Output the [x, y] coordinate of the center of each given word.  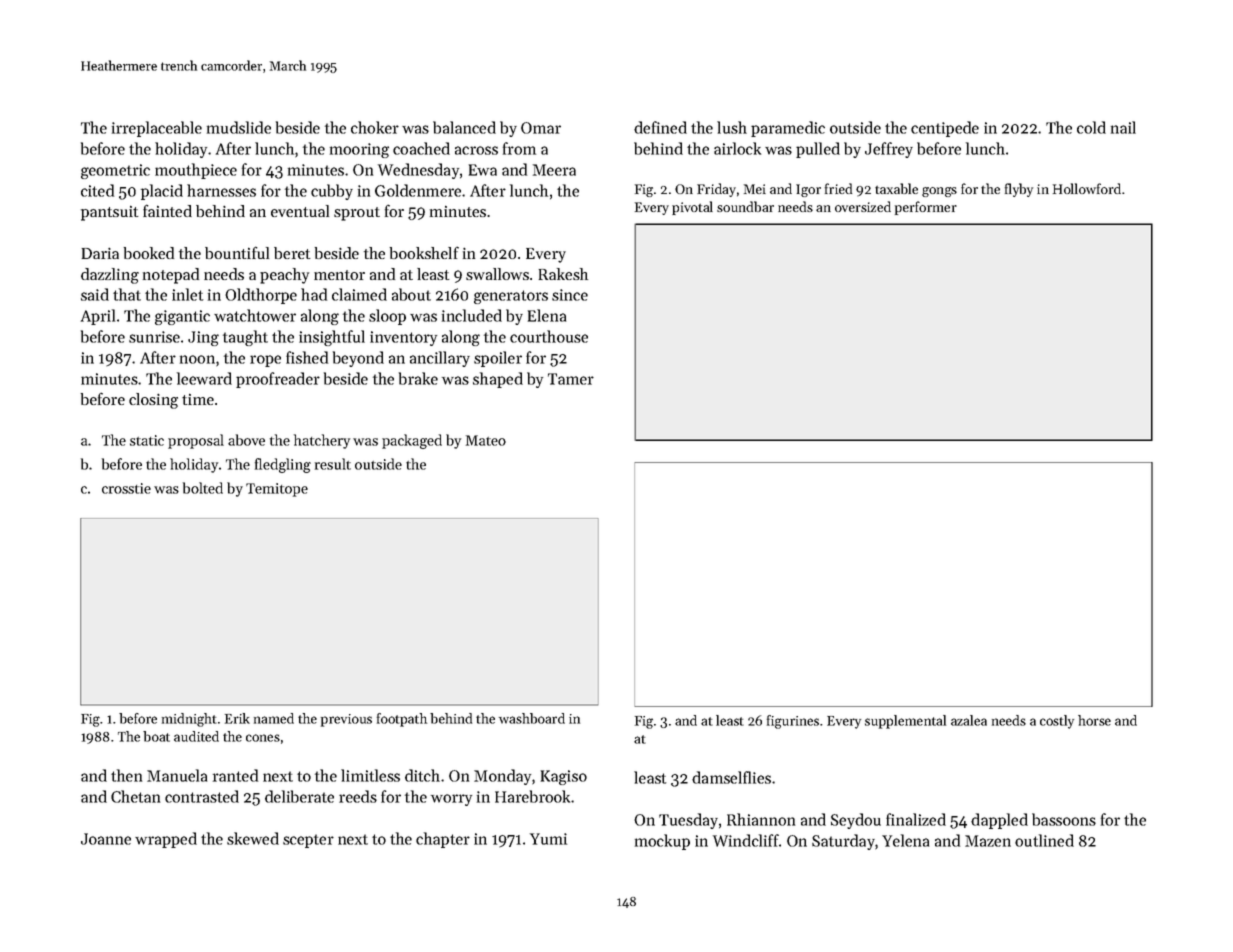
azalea [969, 720]
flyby [1019, 190]
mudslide [239, 127]
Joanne [106, 839]
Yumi [548, 839]
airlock [737, 148]
